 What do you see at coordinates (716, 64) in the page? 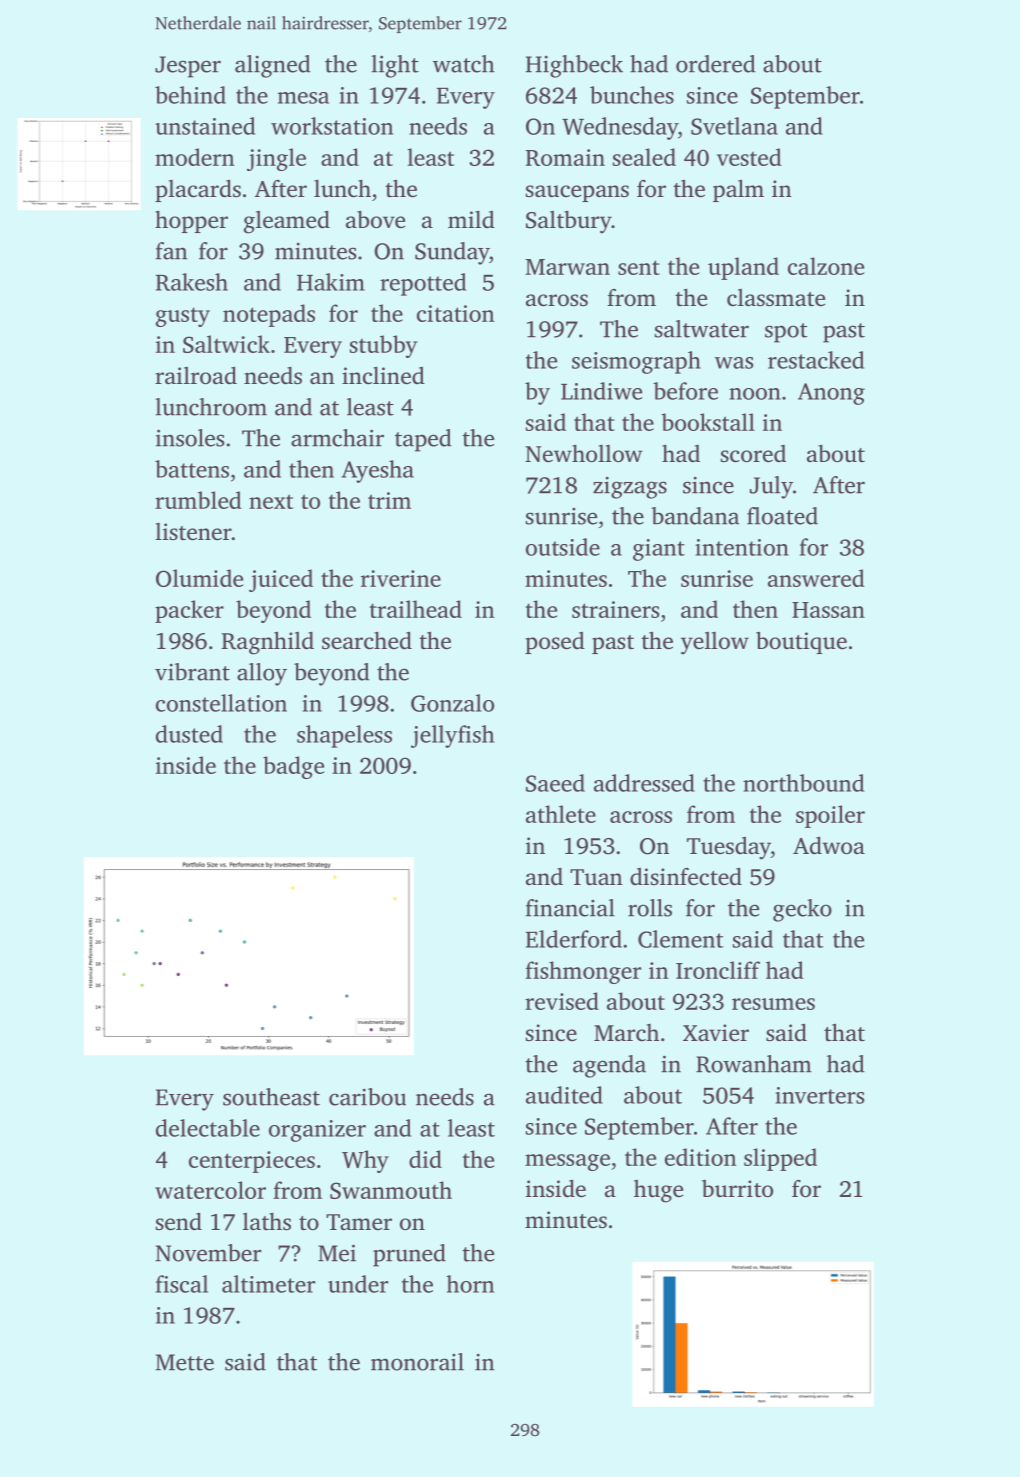
I see `ordered` at bounding box center [716, 64].
